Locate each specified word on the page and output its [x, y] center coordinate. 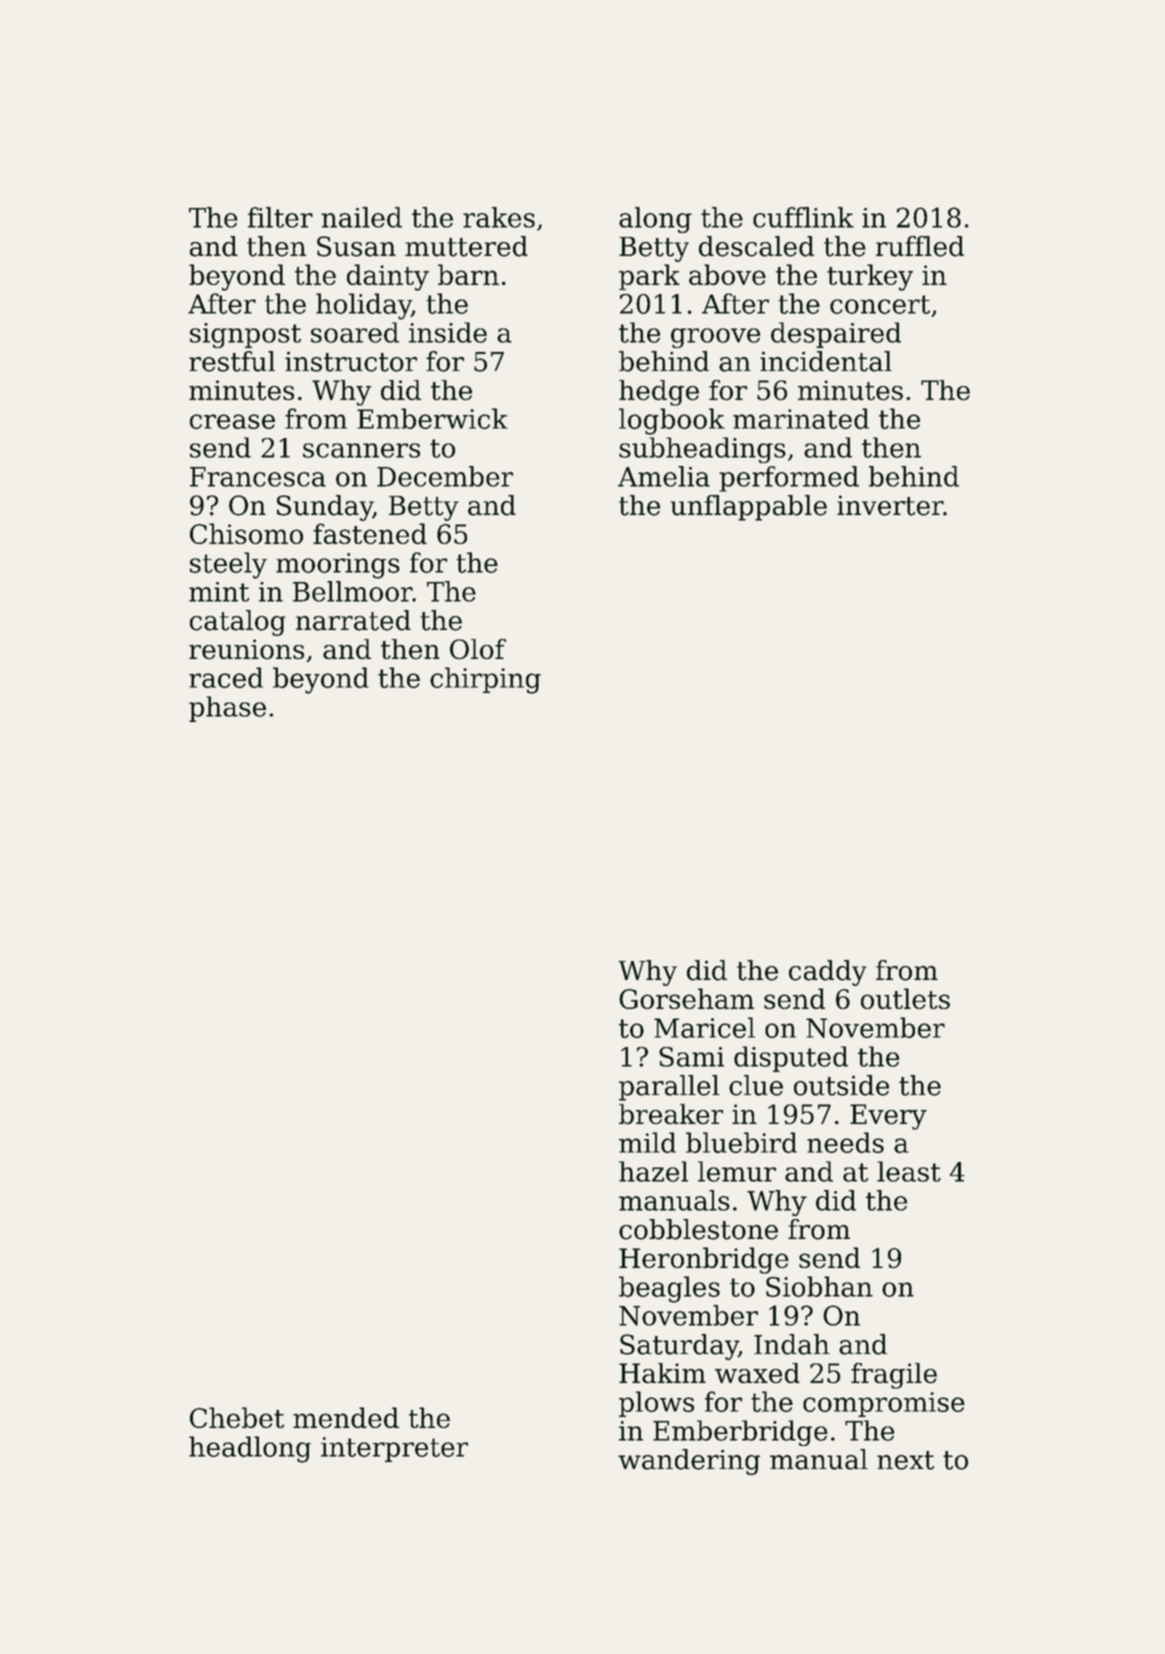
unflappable [748, 508]
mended [346, 1417]
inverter [890, 505]
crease [232, 421]
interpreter [394, 1449]
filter [280, 217]
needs [845, 1142]
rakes [499, 217]
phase [227, 709]
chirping [485, 680]
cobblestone [698, 1229]
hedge [659, 393]
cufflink [803, 217]
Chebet [237, 1417]
